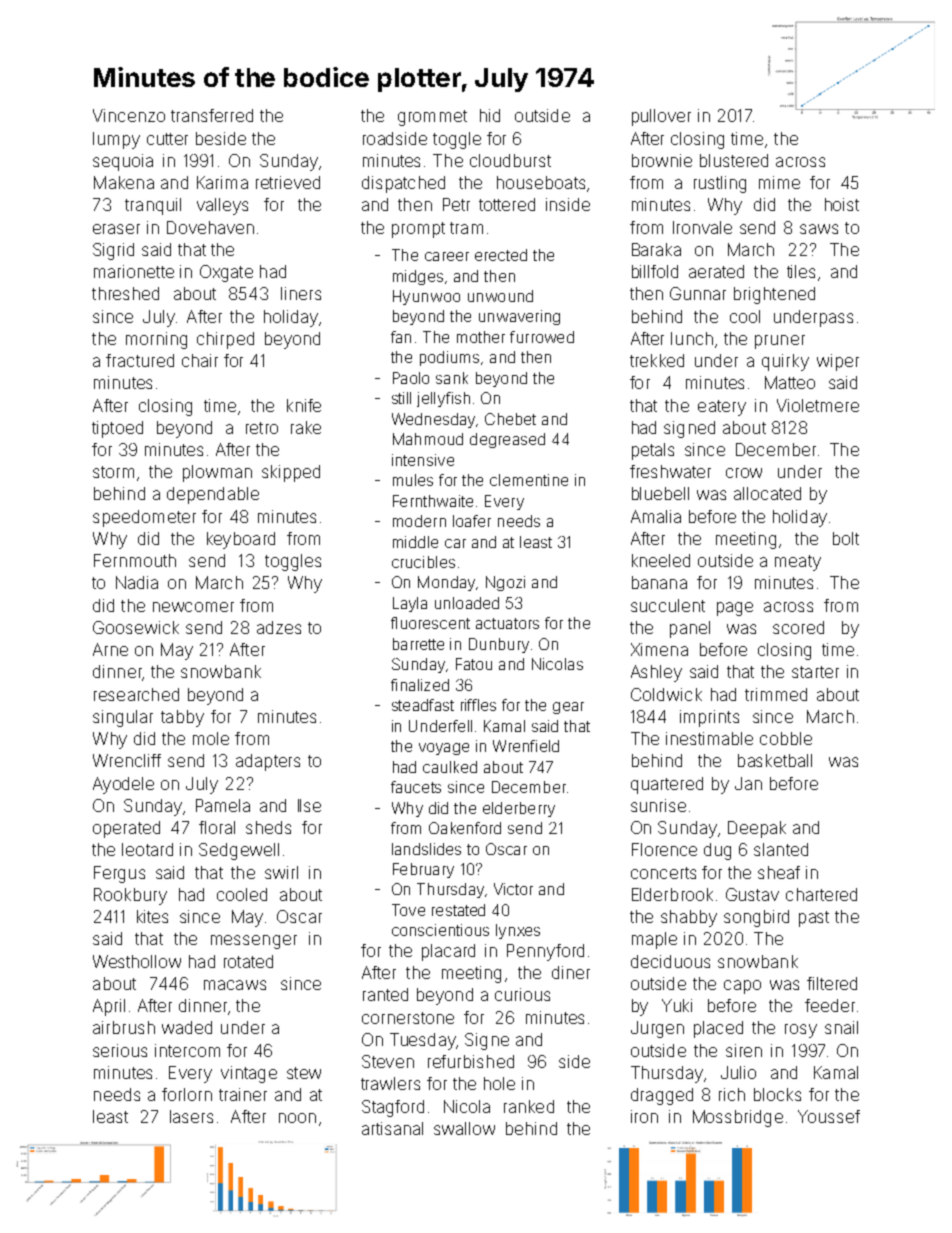 The height and width of the screenshot is (1233, 952). What do you see at coordinates (297, 1118) in the screenshot?
I see `noon` at bounding box center [297, 1118].
